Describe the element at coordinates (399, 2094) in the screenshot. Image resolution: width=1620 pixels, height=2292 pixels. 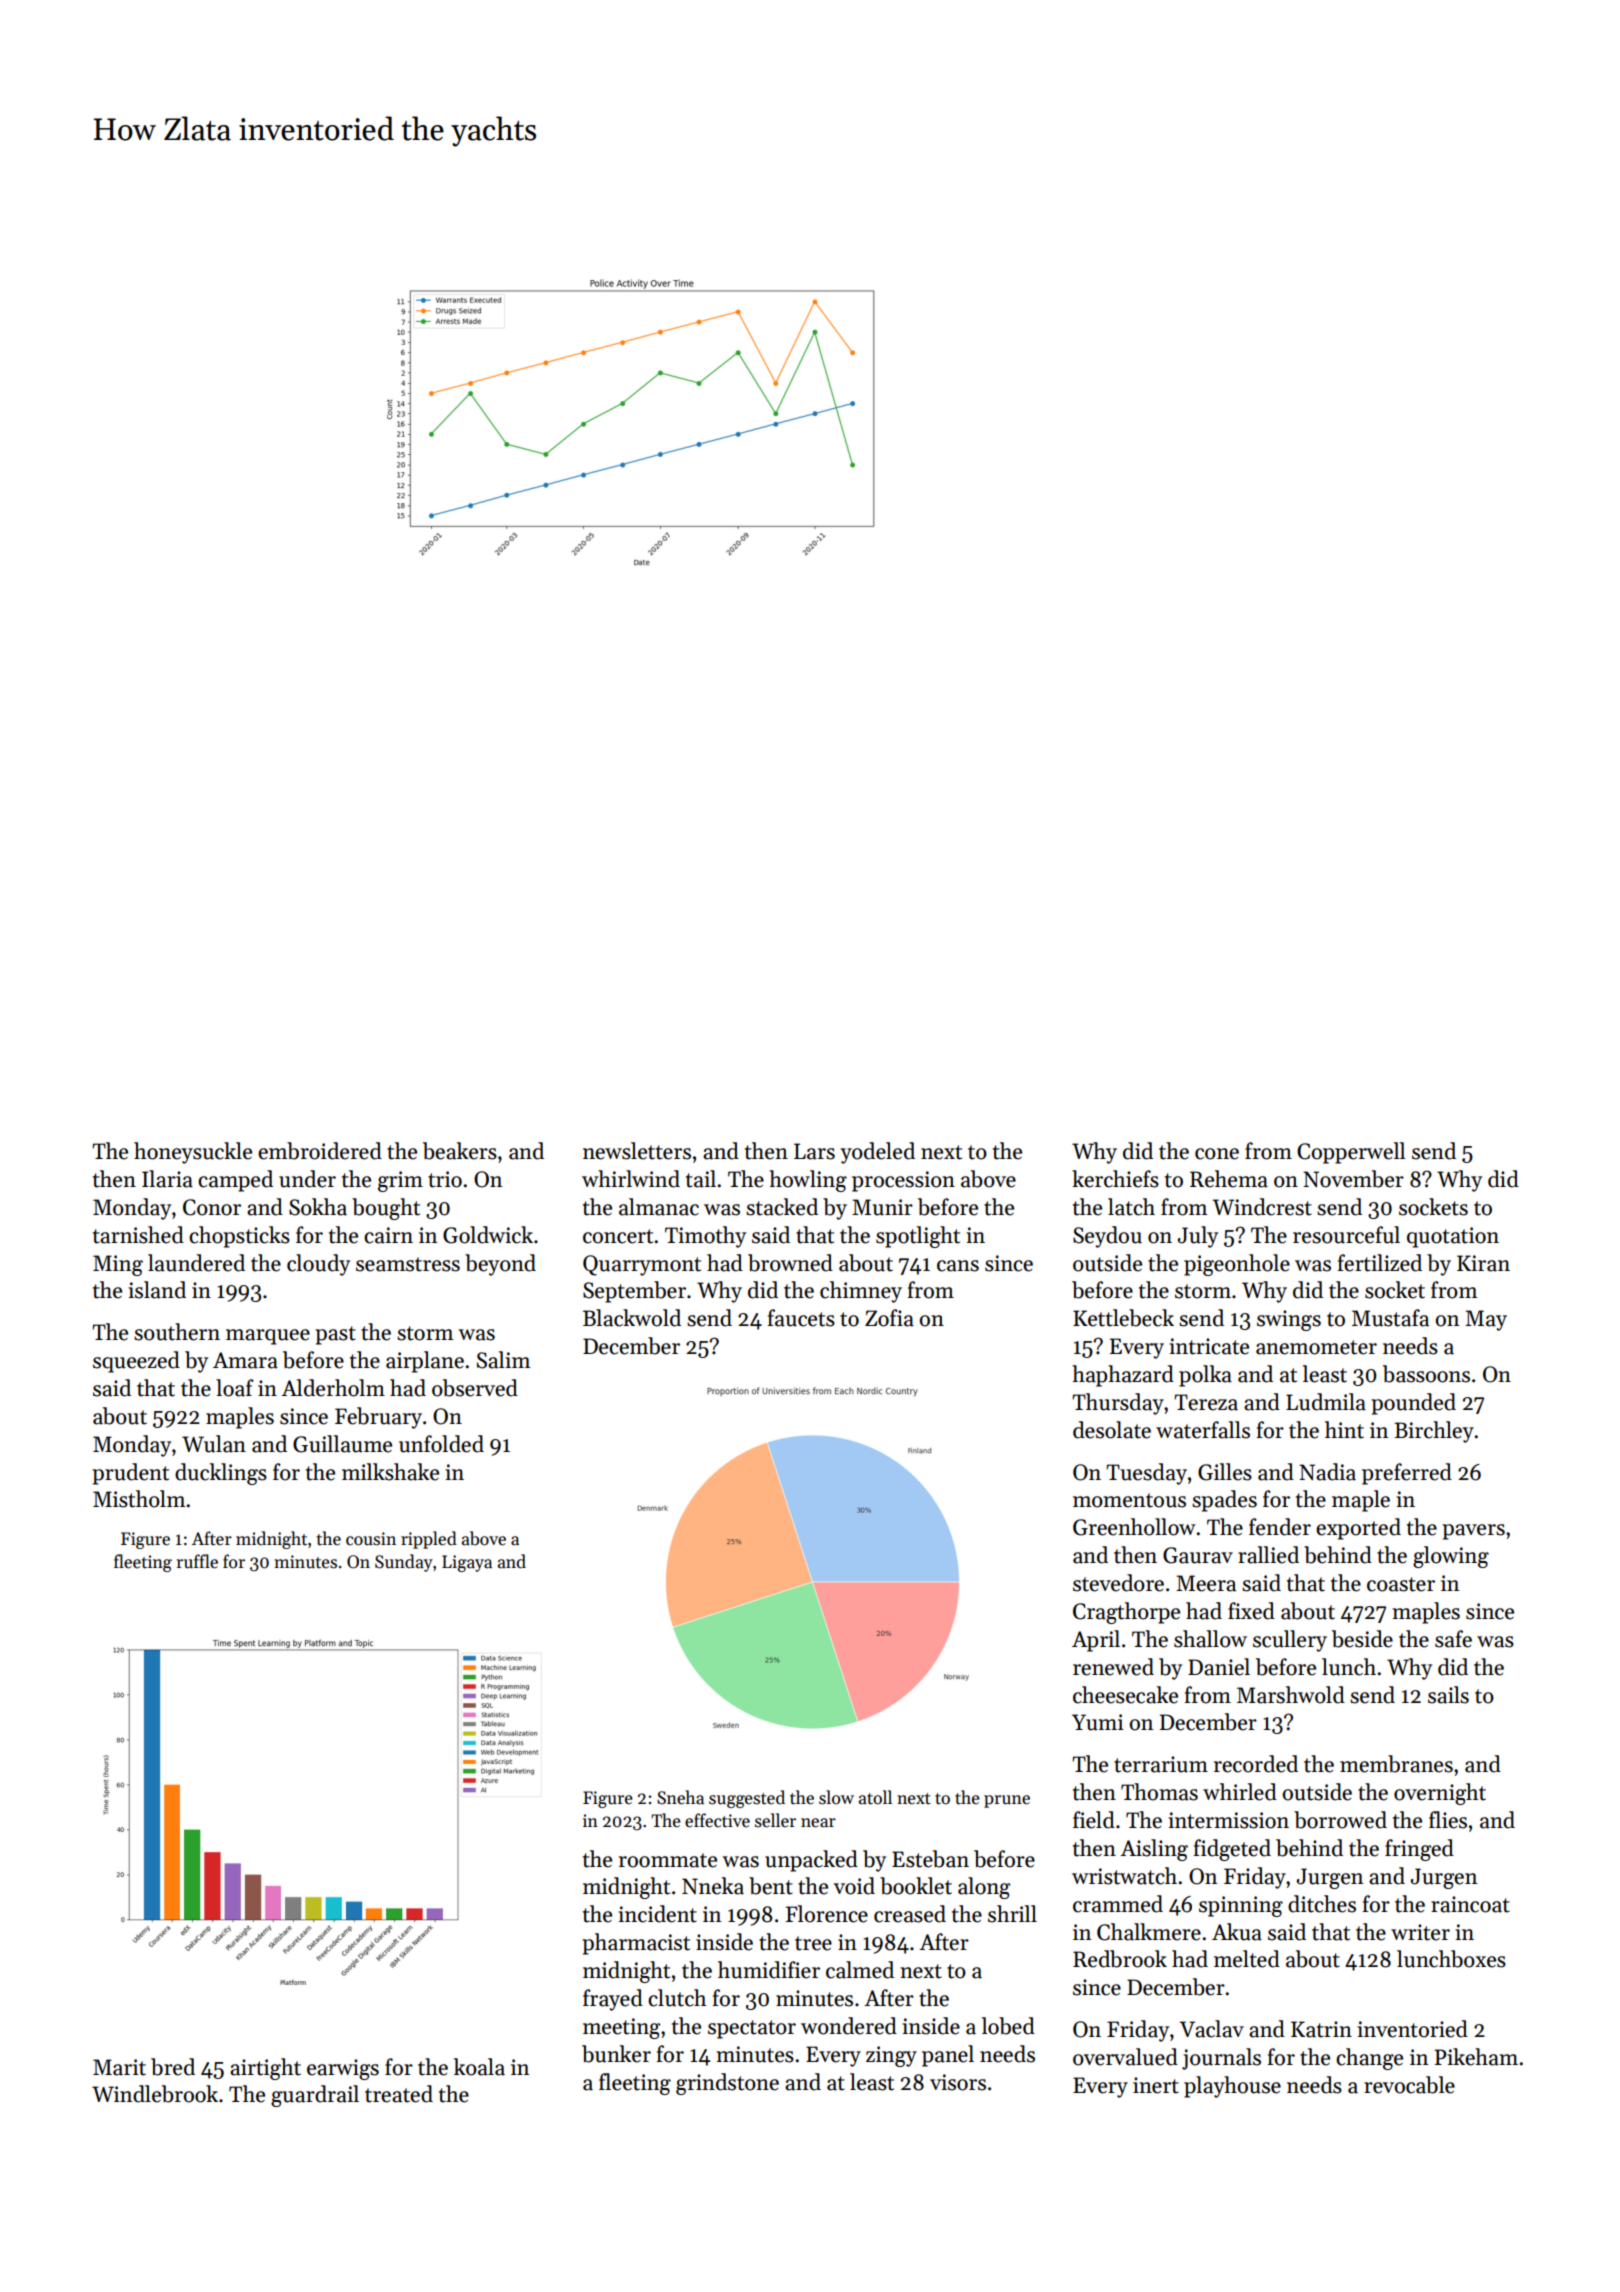
I see `treated` at that location.
